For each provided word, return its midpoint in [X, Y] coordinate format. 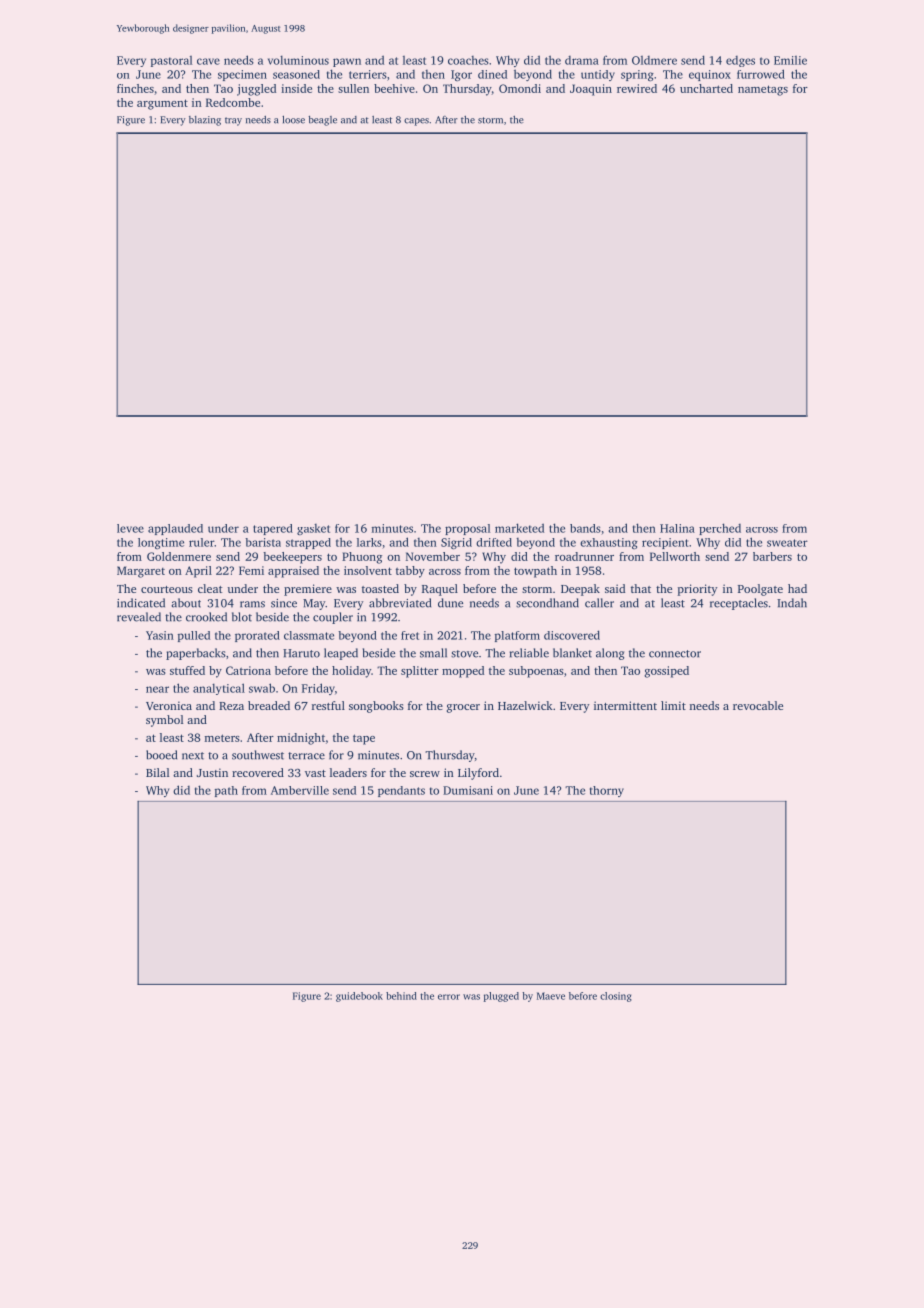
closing [616, 997]
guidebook [359, 997]
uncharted [706, 88]
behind [401, 996]
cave [208, 61]
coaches [468, 60]
